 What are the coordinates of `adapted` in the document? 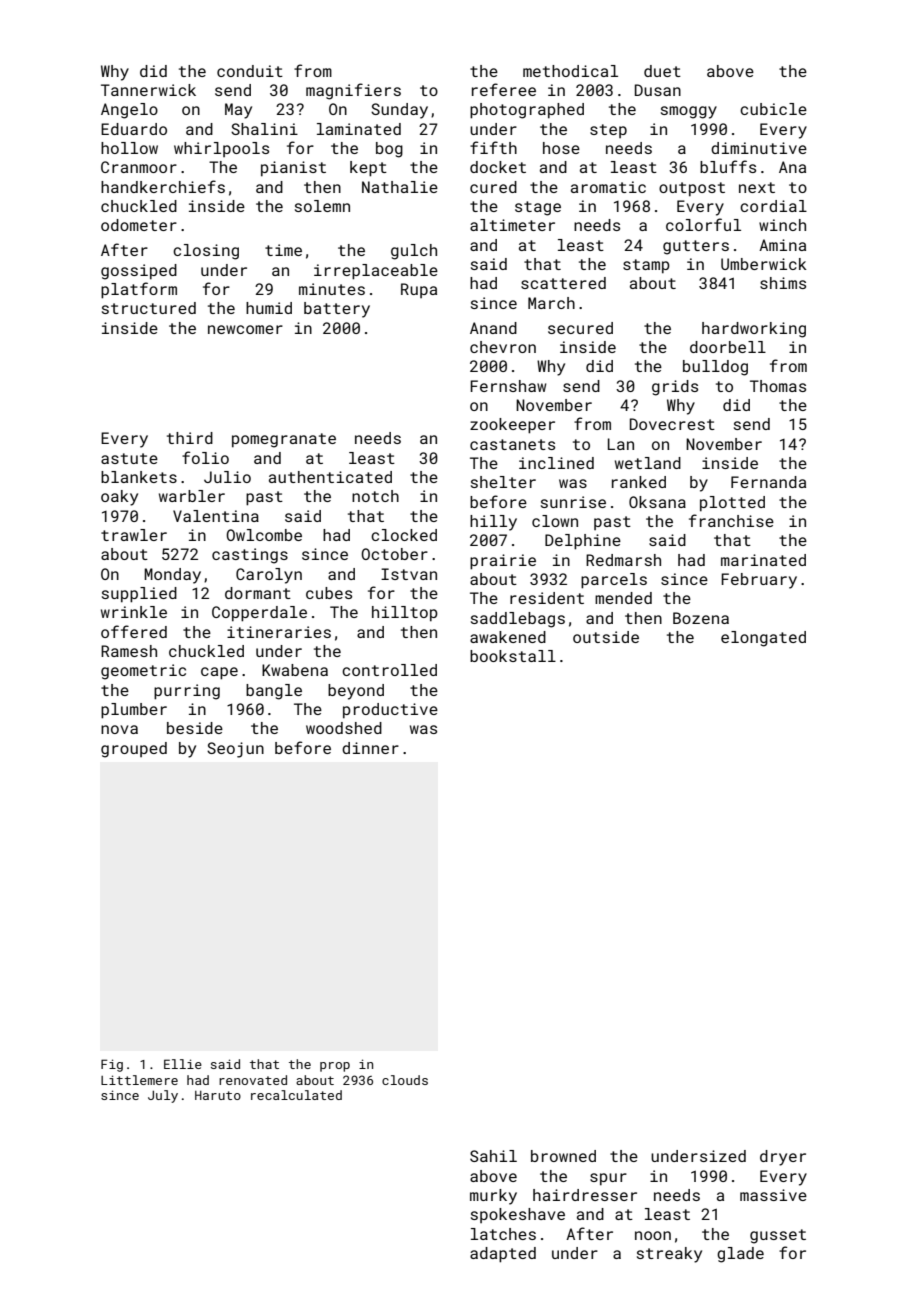 It's located at (503, 1255).
